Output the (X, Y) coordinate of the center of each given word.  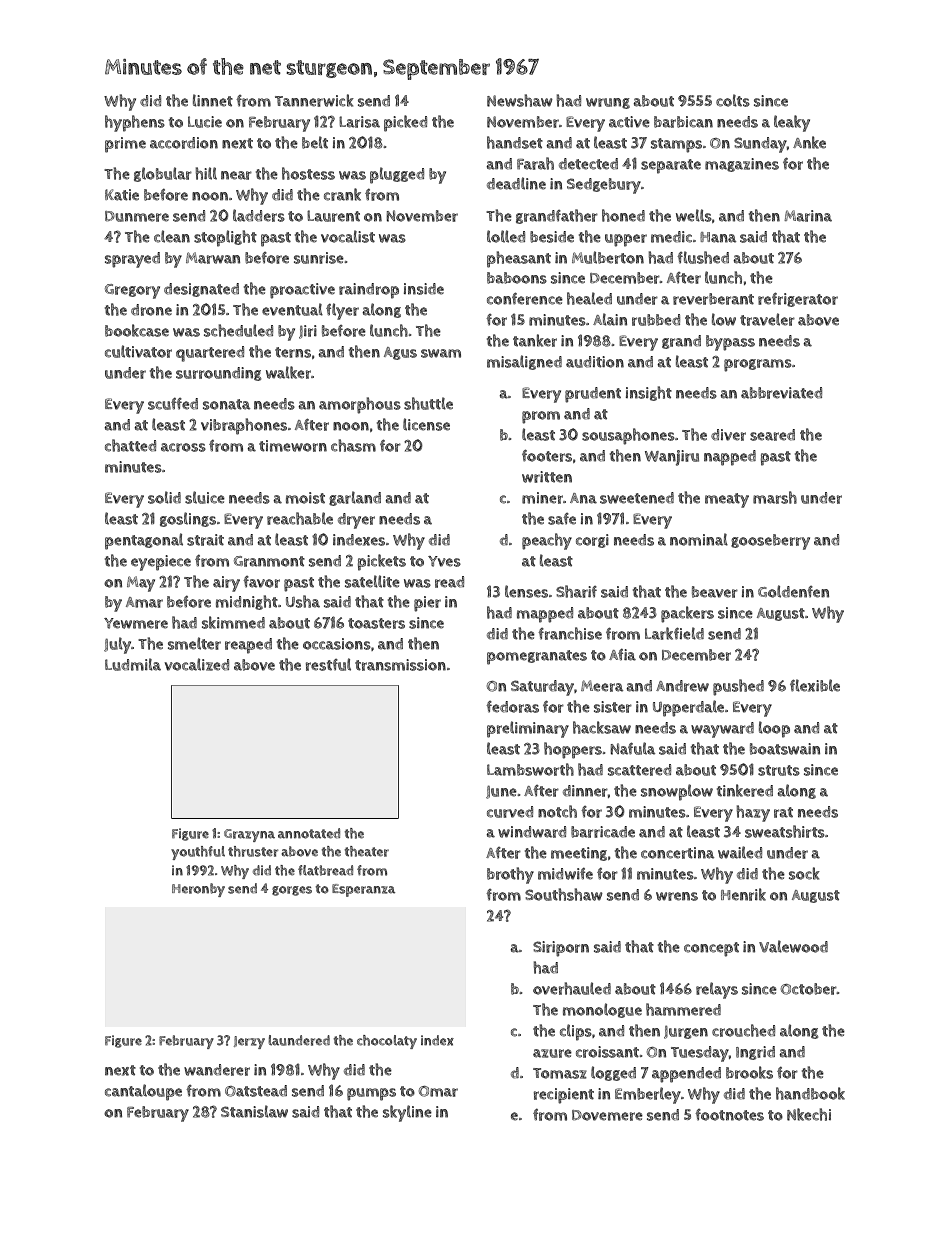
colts (733, 100)
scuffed (173, 404)
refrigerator (798, 300)
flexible (815, 685)
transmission (400, 665)
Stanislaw (254, 1111)
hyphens (135, 123)
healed (589, 298)
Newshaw (520, 100)
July (117, 645)
